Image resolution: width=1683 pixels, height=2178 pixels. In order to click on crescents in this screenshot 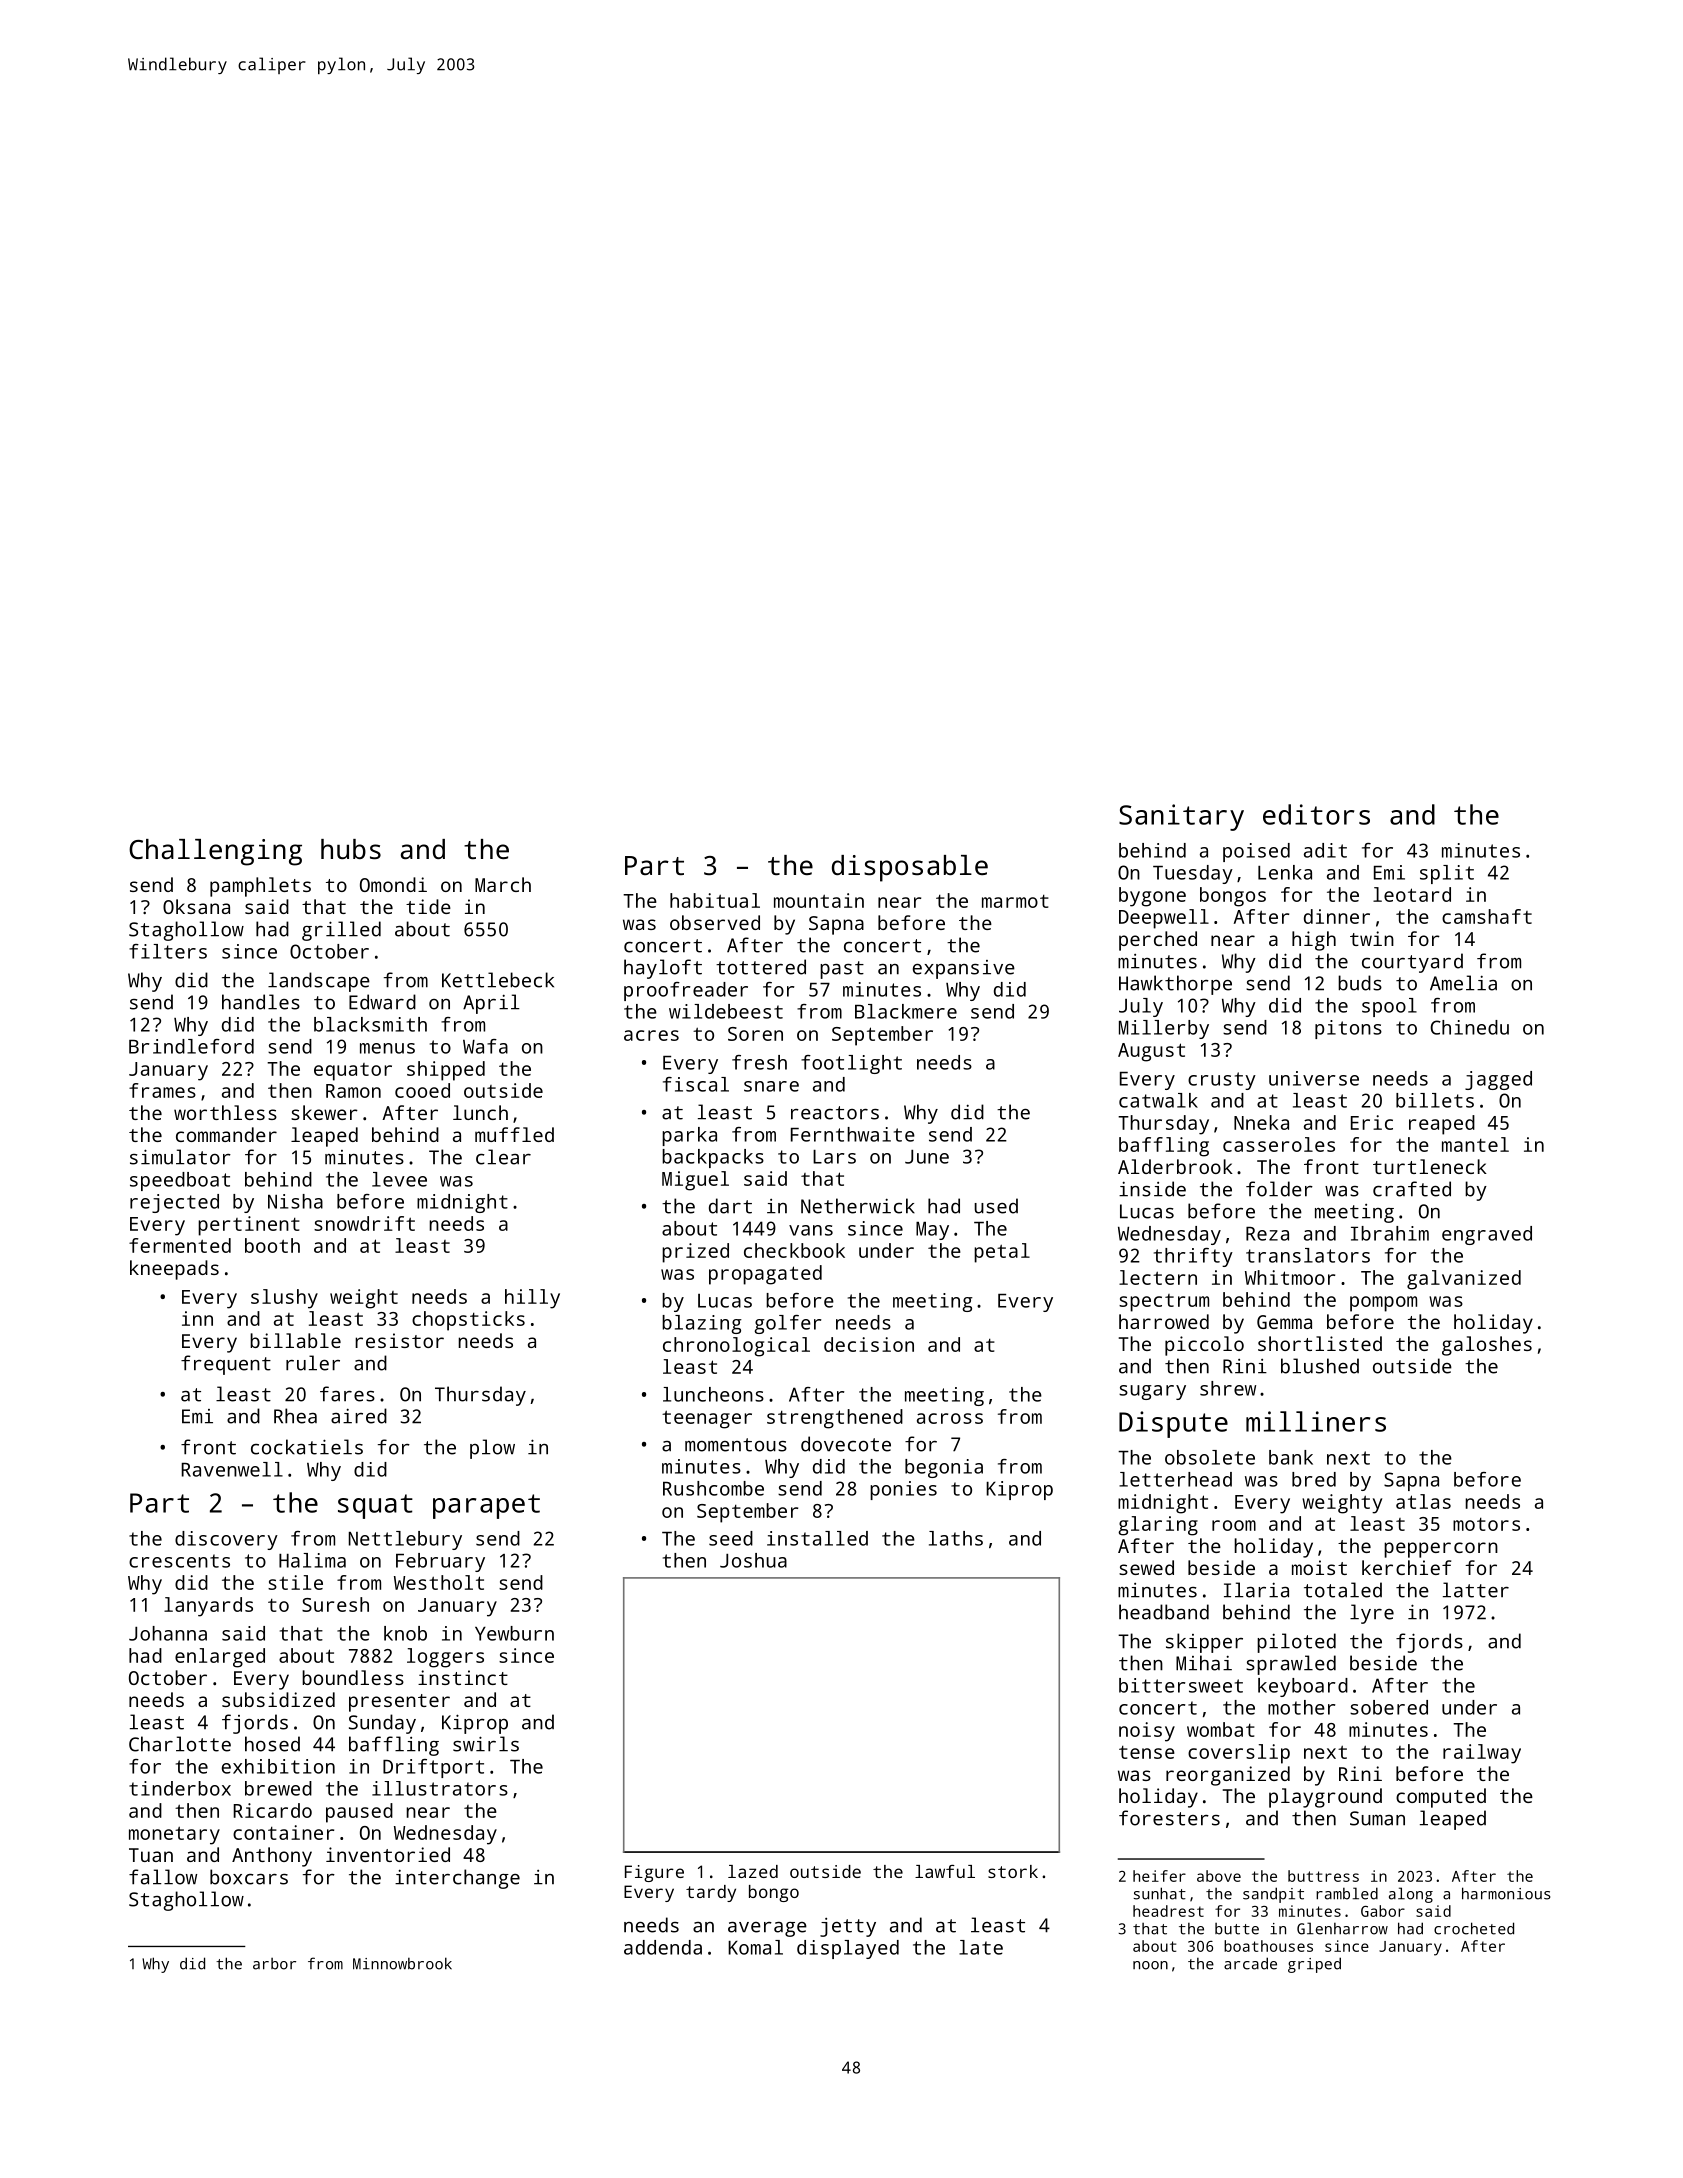, I will do `click(179, 1561)`.
